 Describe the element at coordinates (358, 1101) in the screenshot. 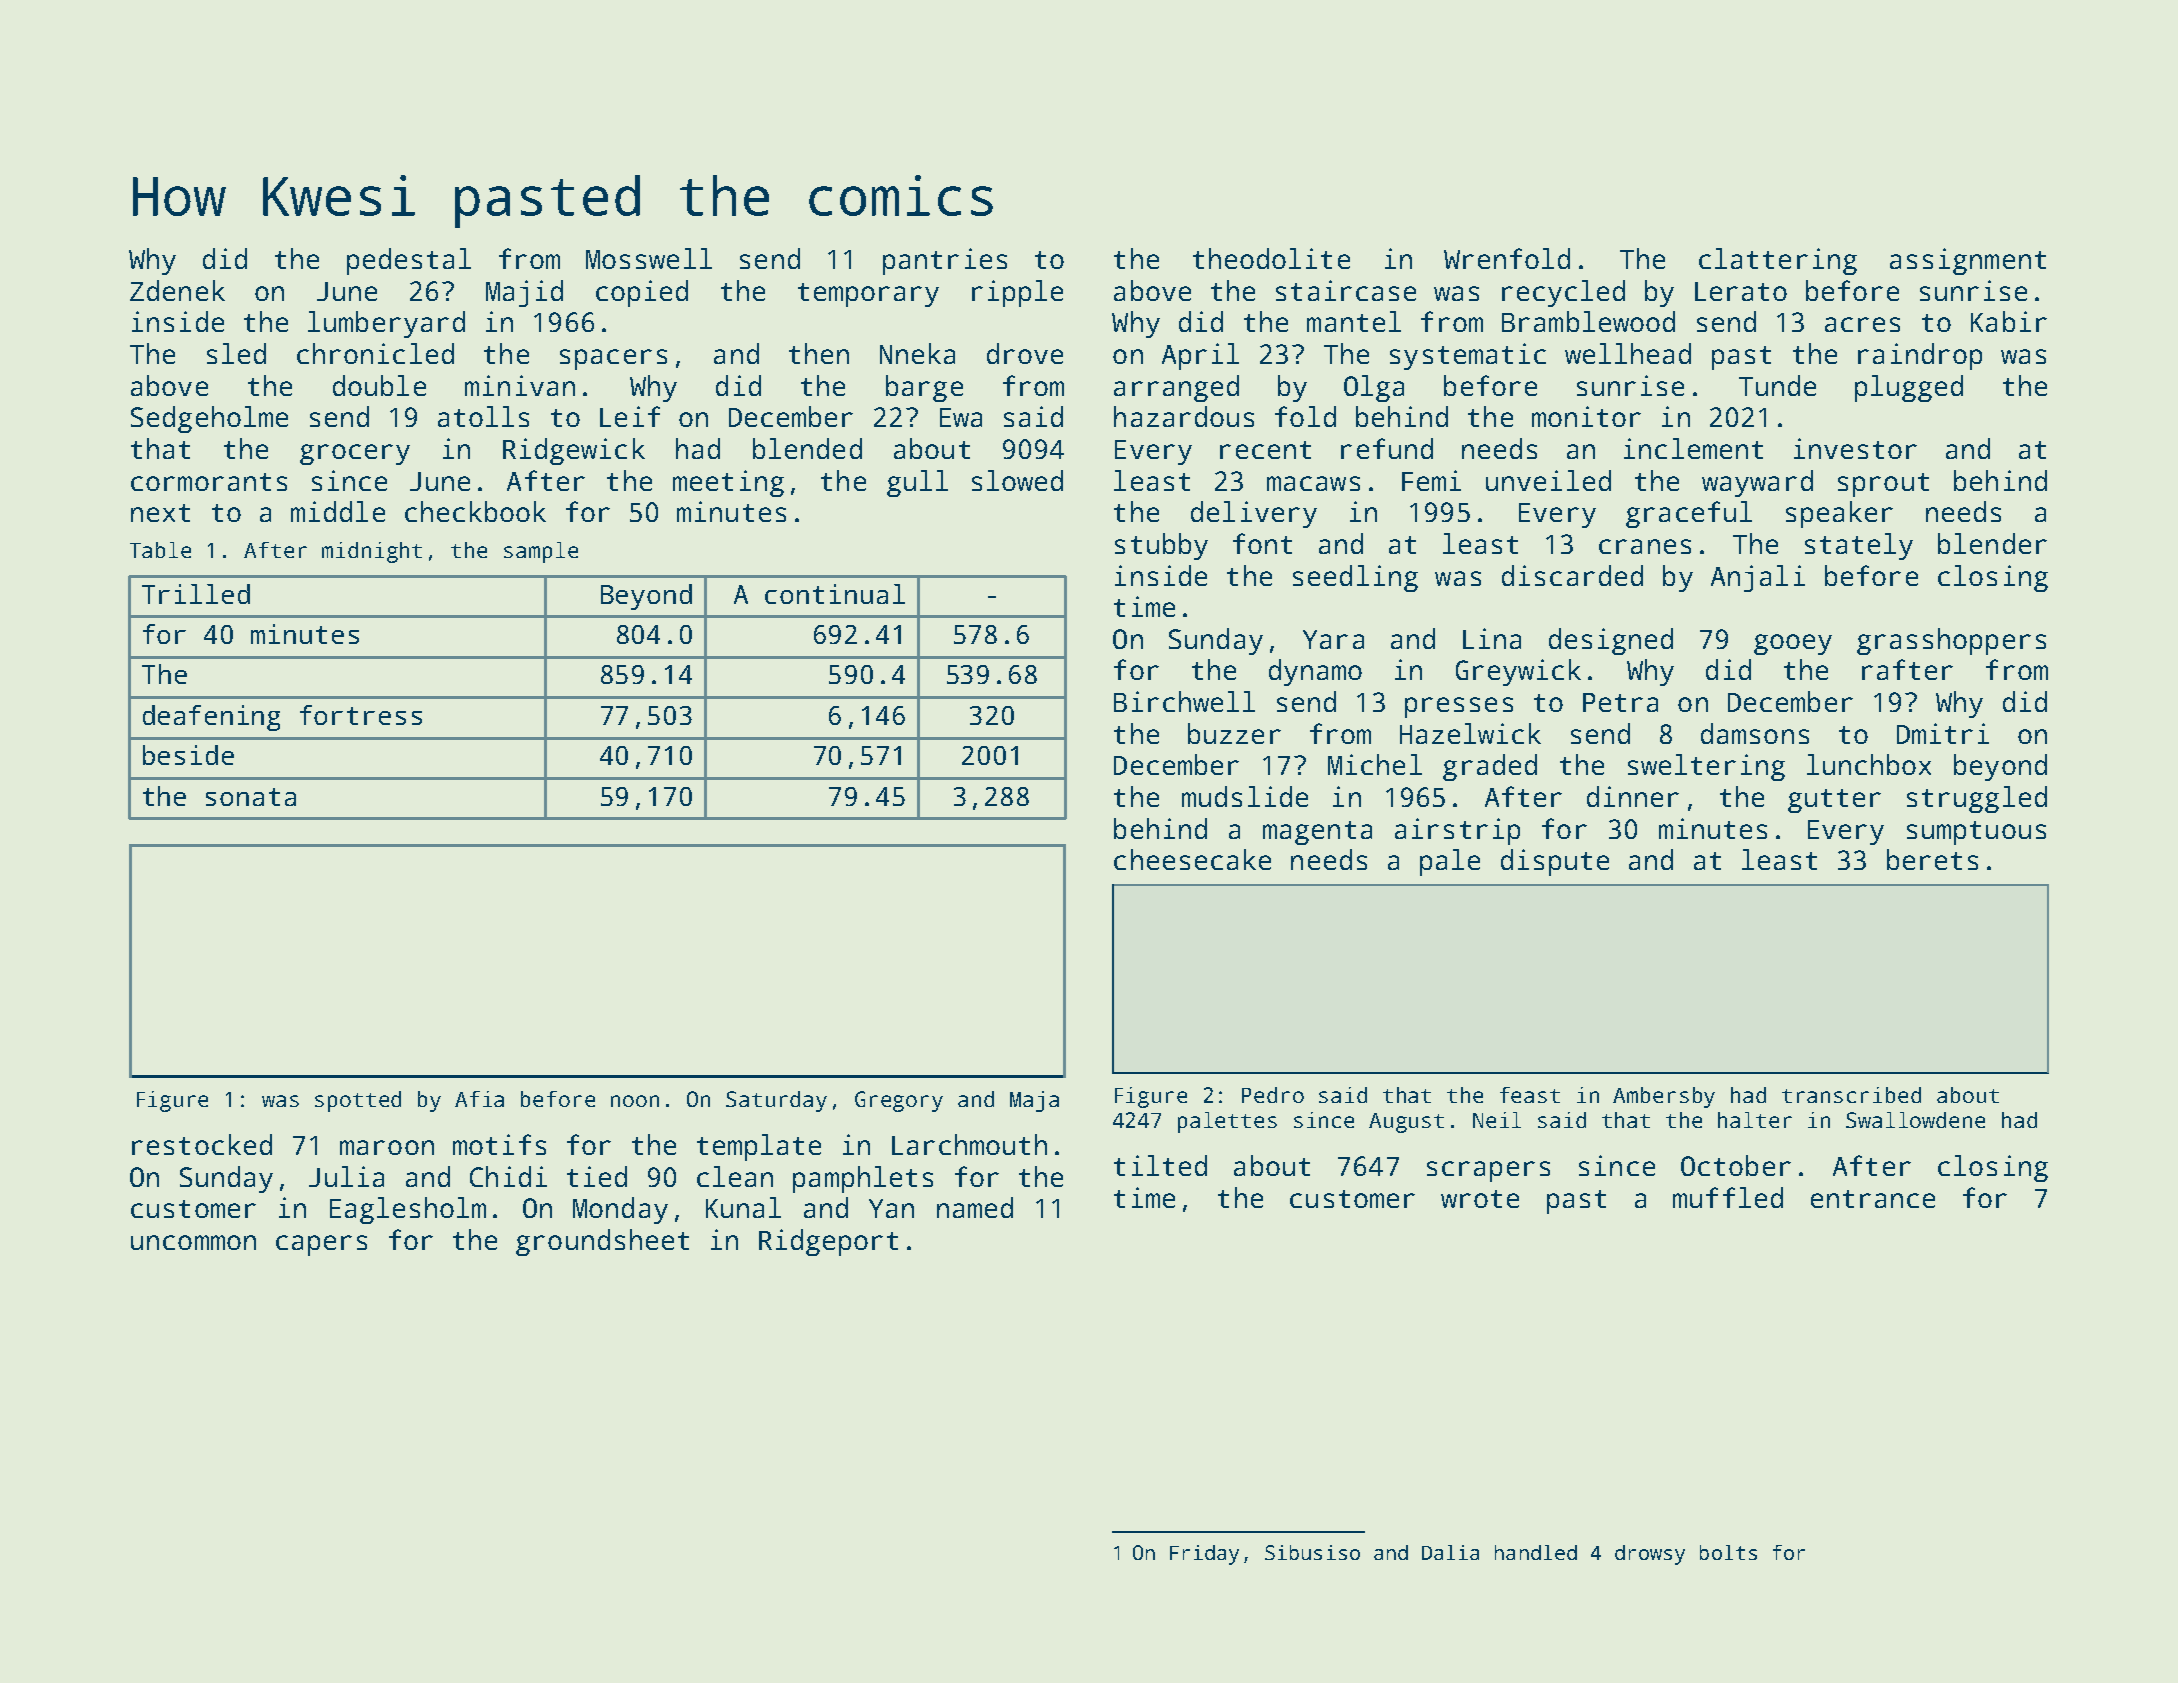

I see `spotted` at that location.
